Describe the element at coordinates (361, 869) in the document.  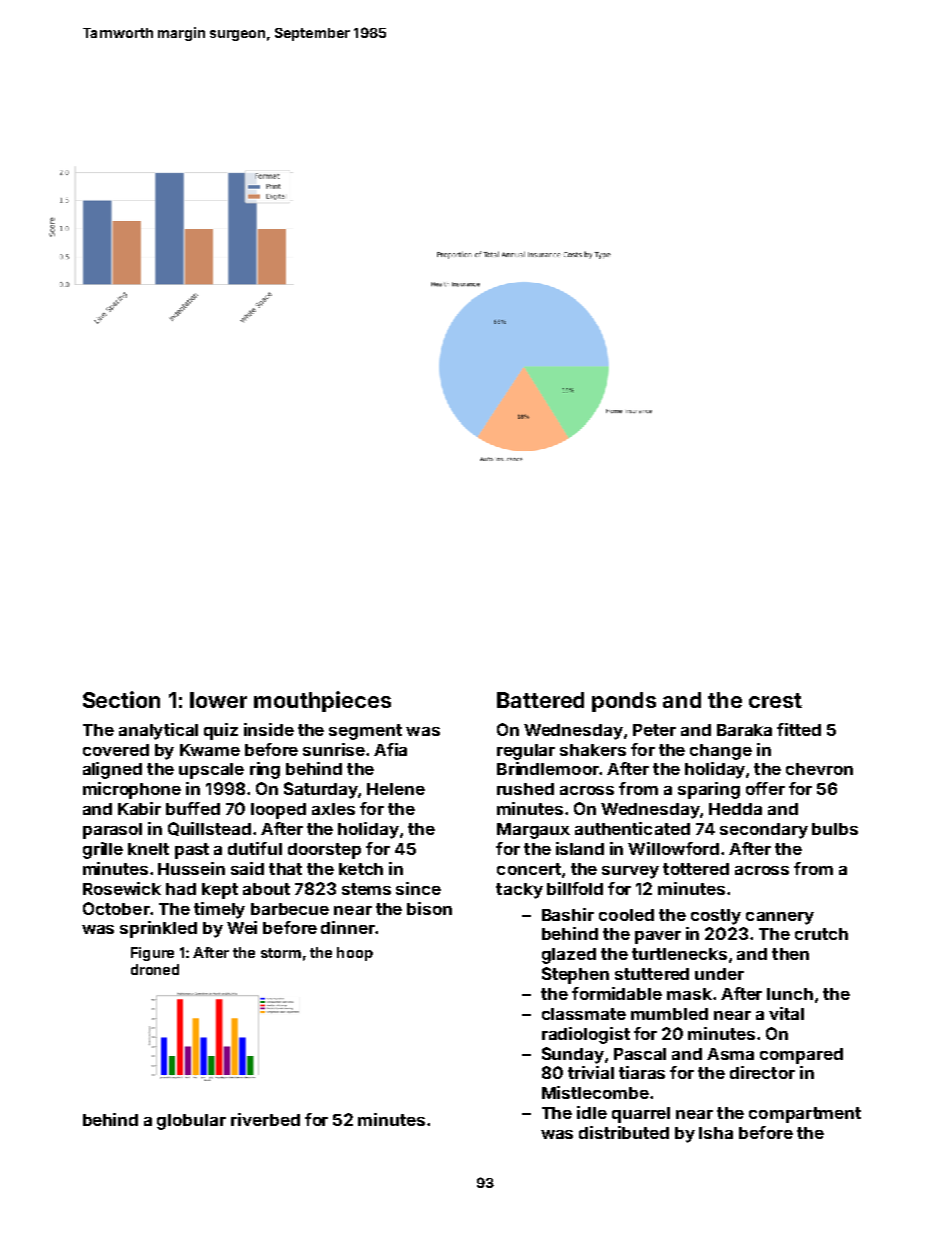
I see `ketch` at that location.
